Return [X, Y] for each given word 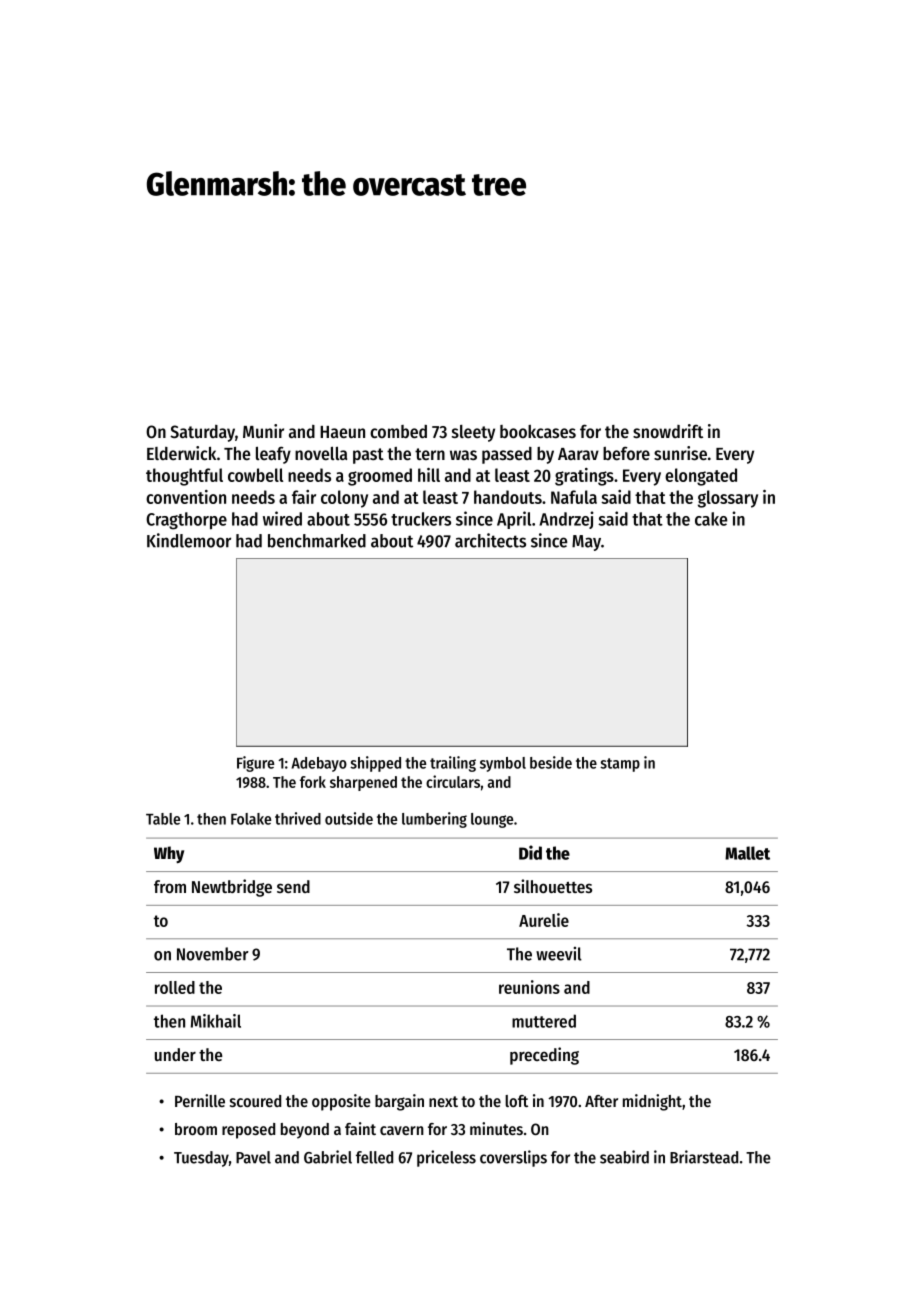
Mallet [747, 853]
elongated [701, 477]
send [293, 886]
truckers [421, 519]
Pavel [253, 1157]
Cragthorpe [186, 521]
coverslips [513, 1158]
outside [349, 818]
